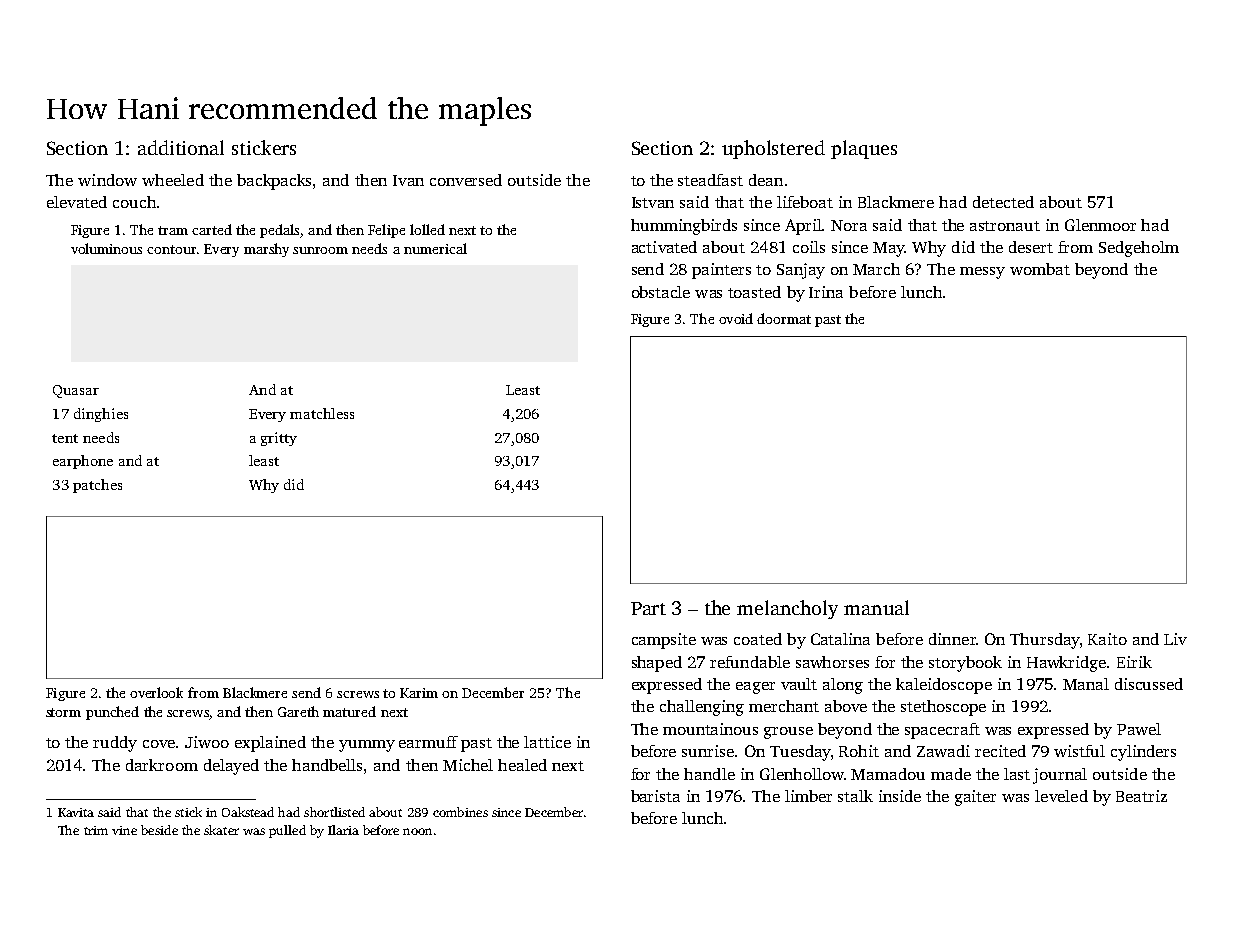 This screenshot has width=1233, height=952. Describe the element at coordinates (97, 486) in the screenshot. I see `patches` at that location.
